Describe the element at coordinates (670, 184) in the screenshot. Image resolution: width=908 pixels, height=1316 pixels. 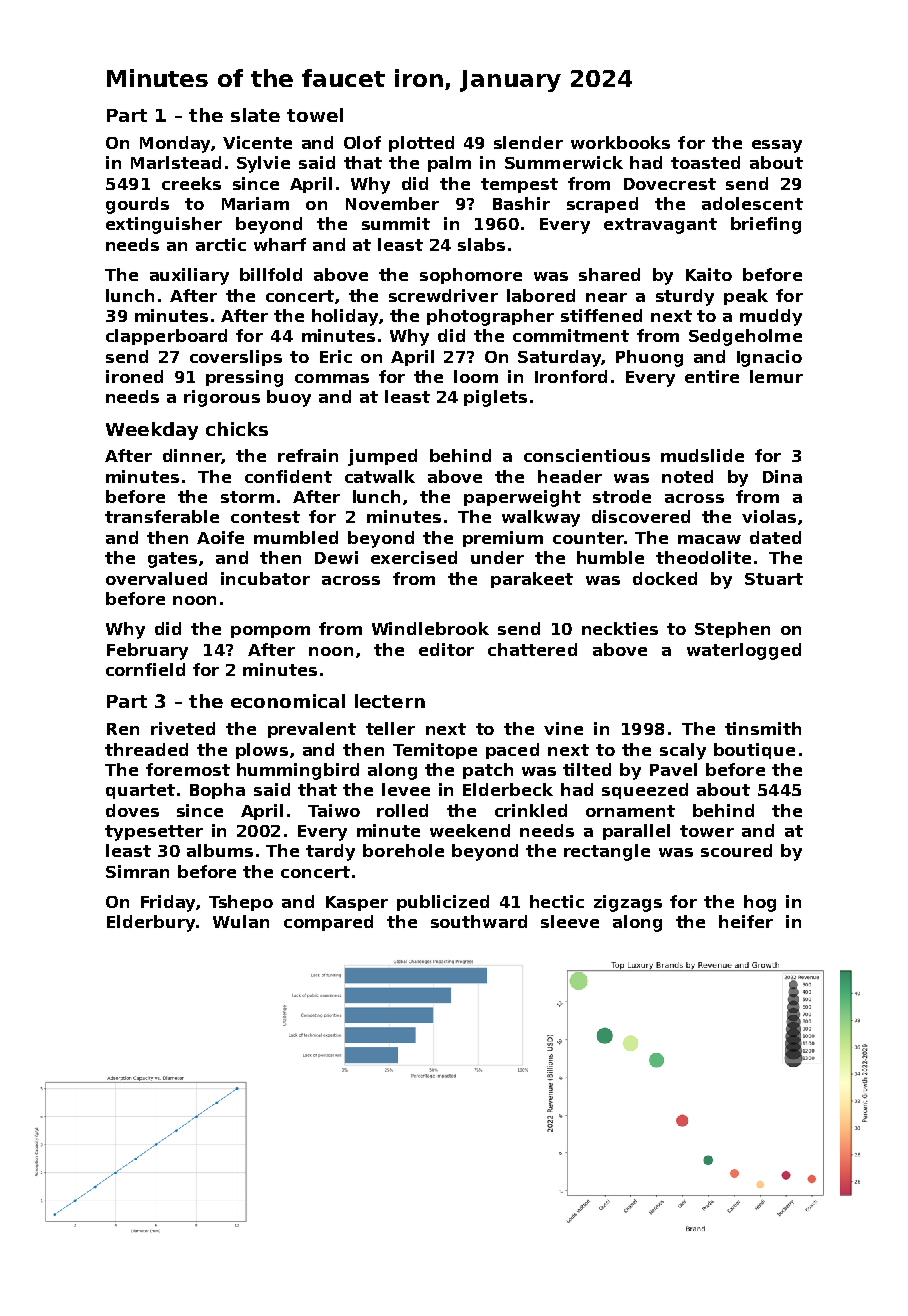
I see `Dovecrest` at that location.
